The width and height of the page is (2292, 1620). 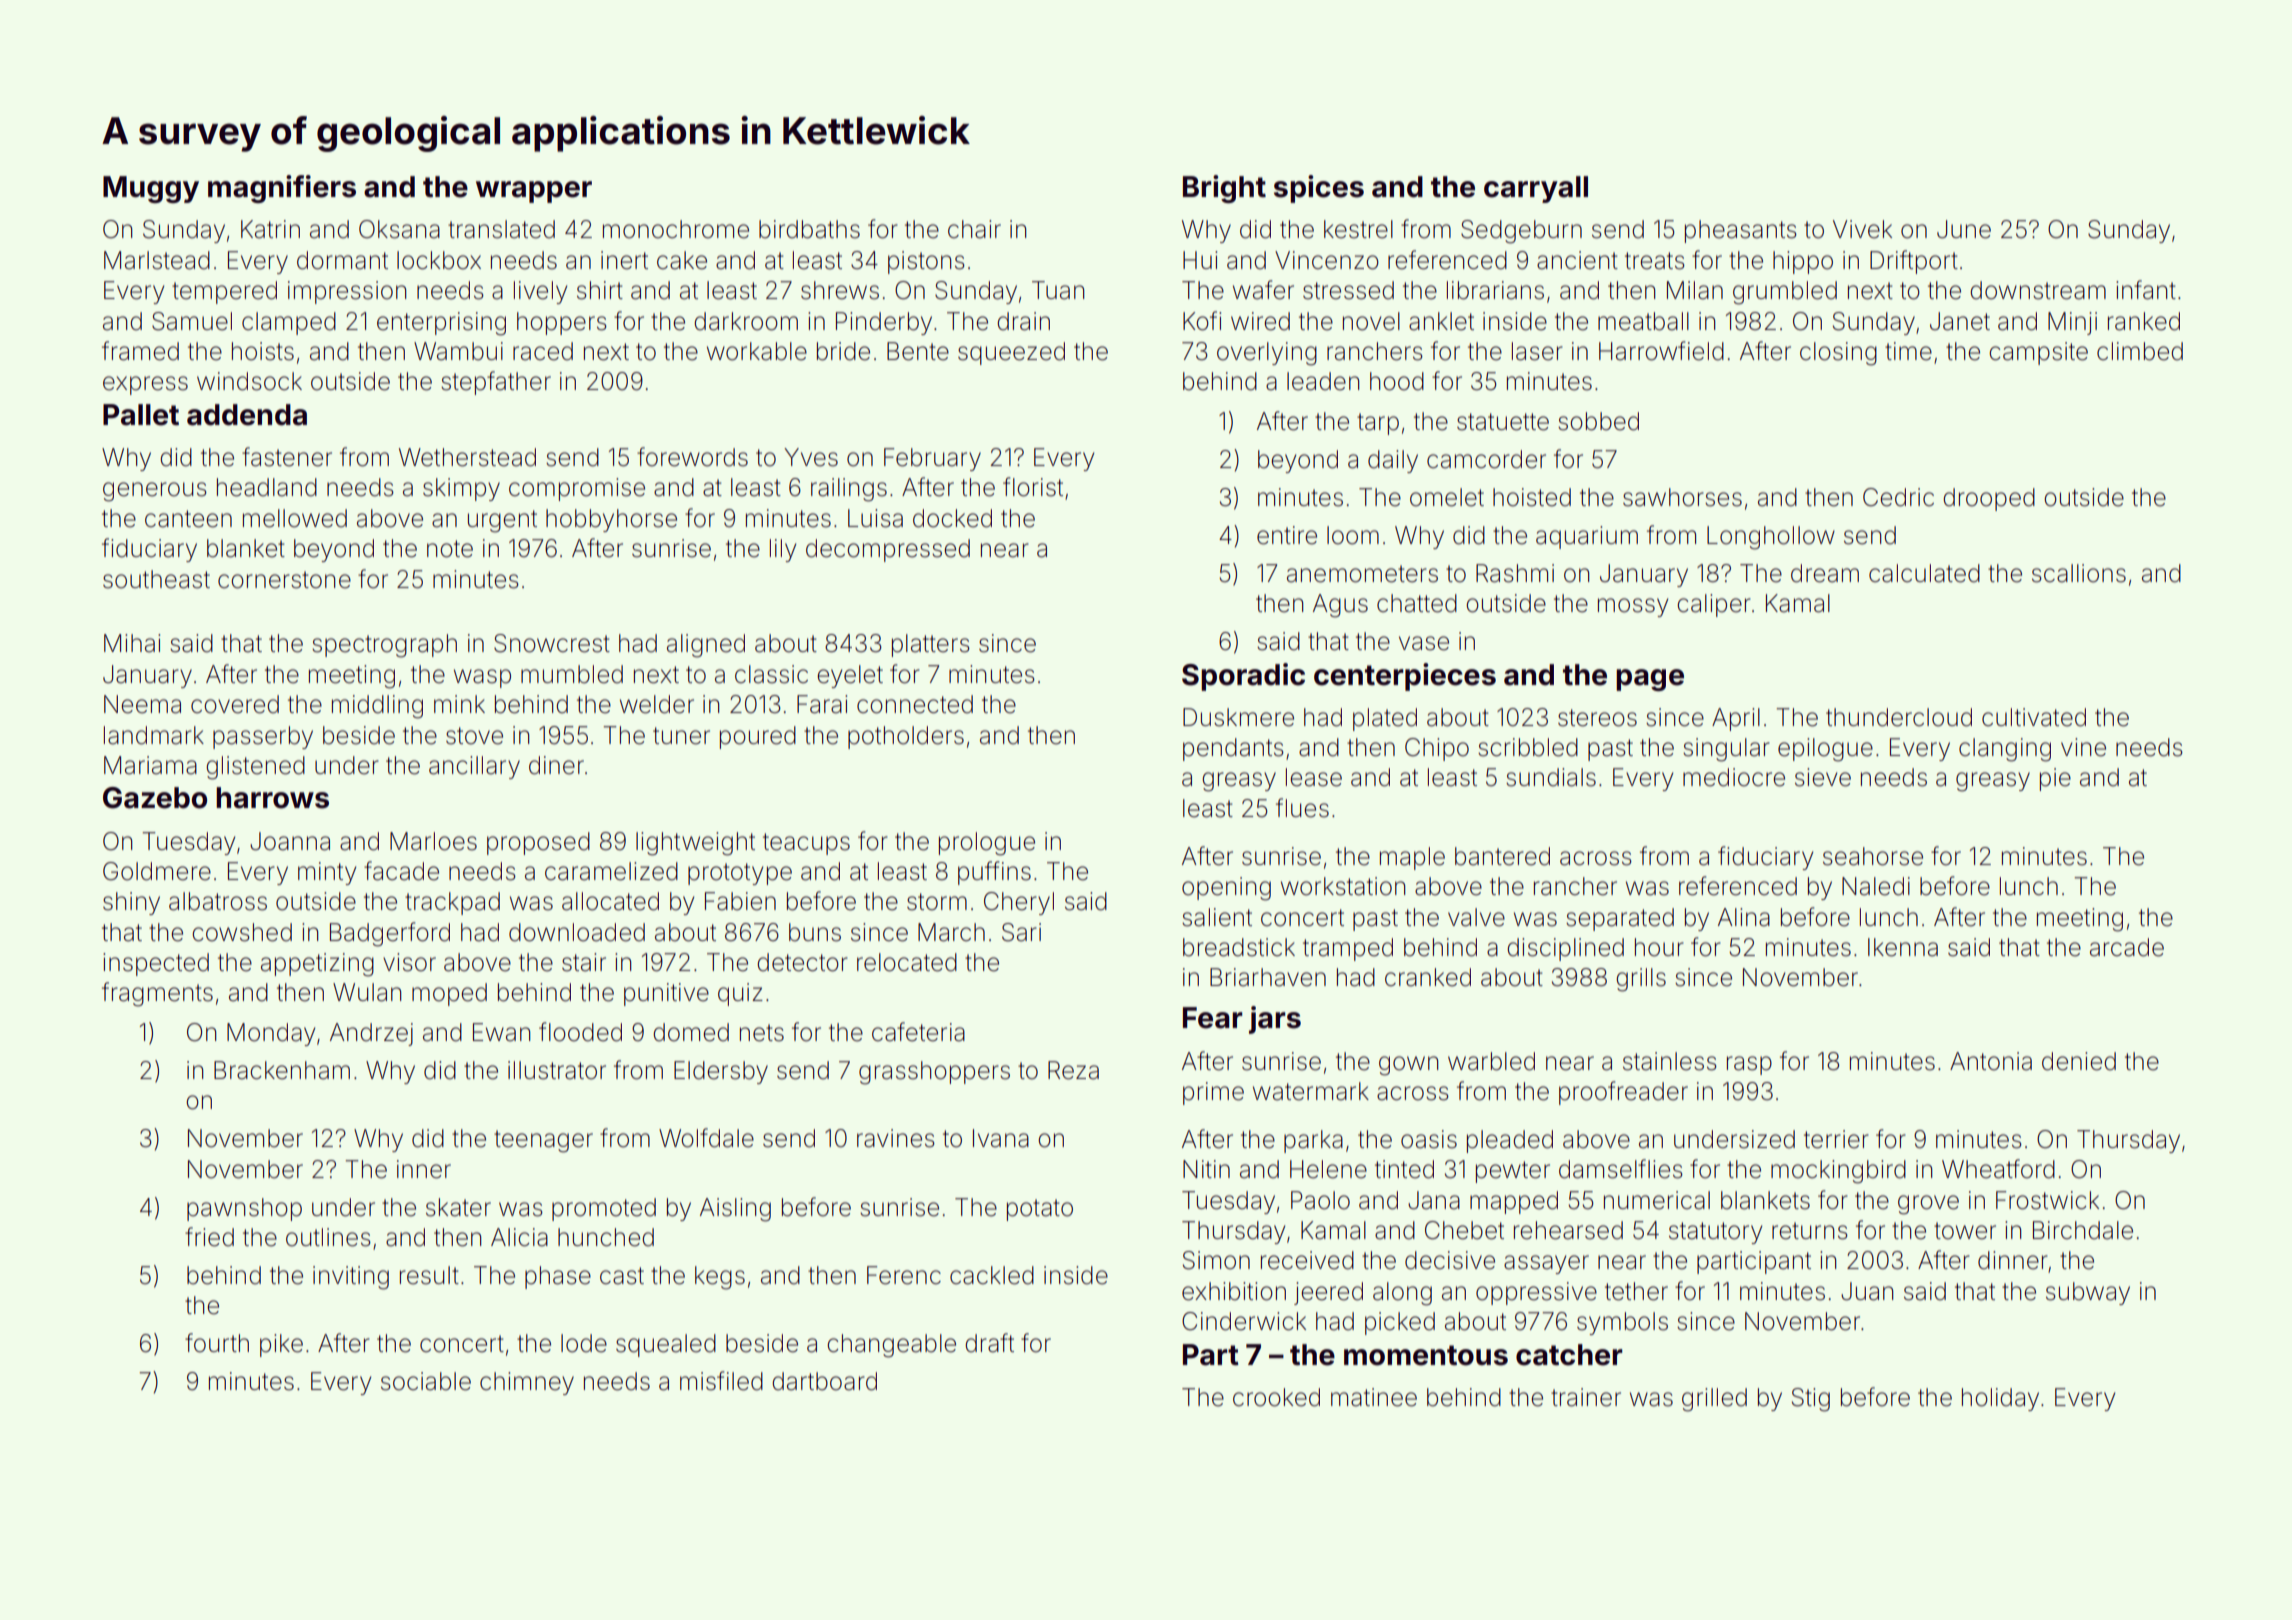 What do you see at coordinates (270, 229) in the page?
I see `Katrin` at bounding box center [270, 229].
